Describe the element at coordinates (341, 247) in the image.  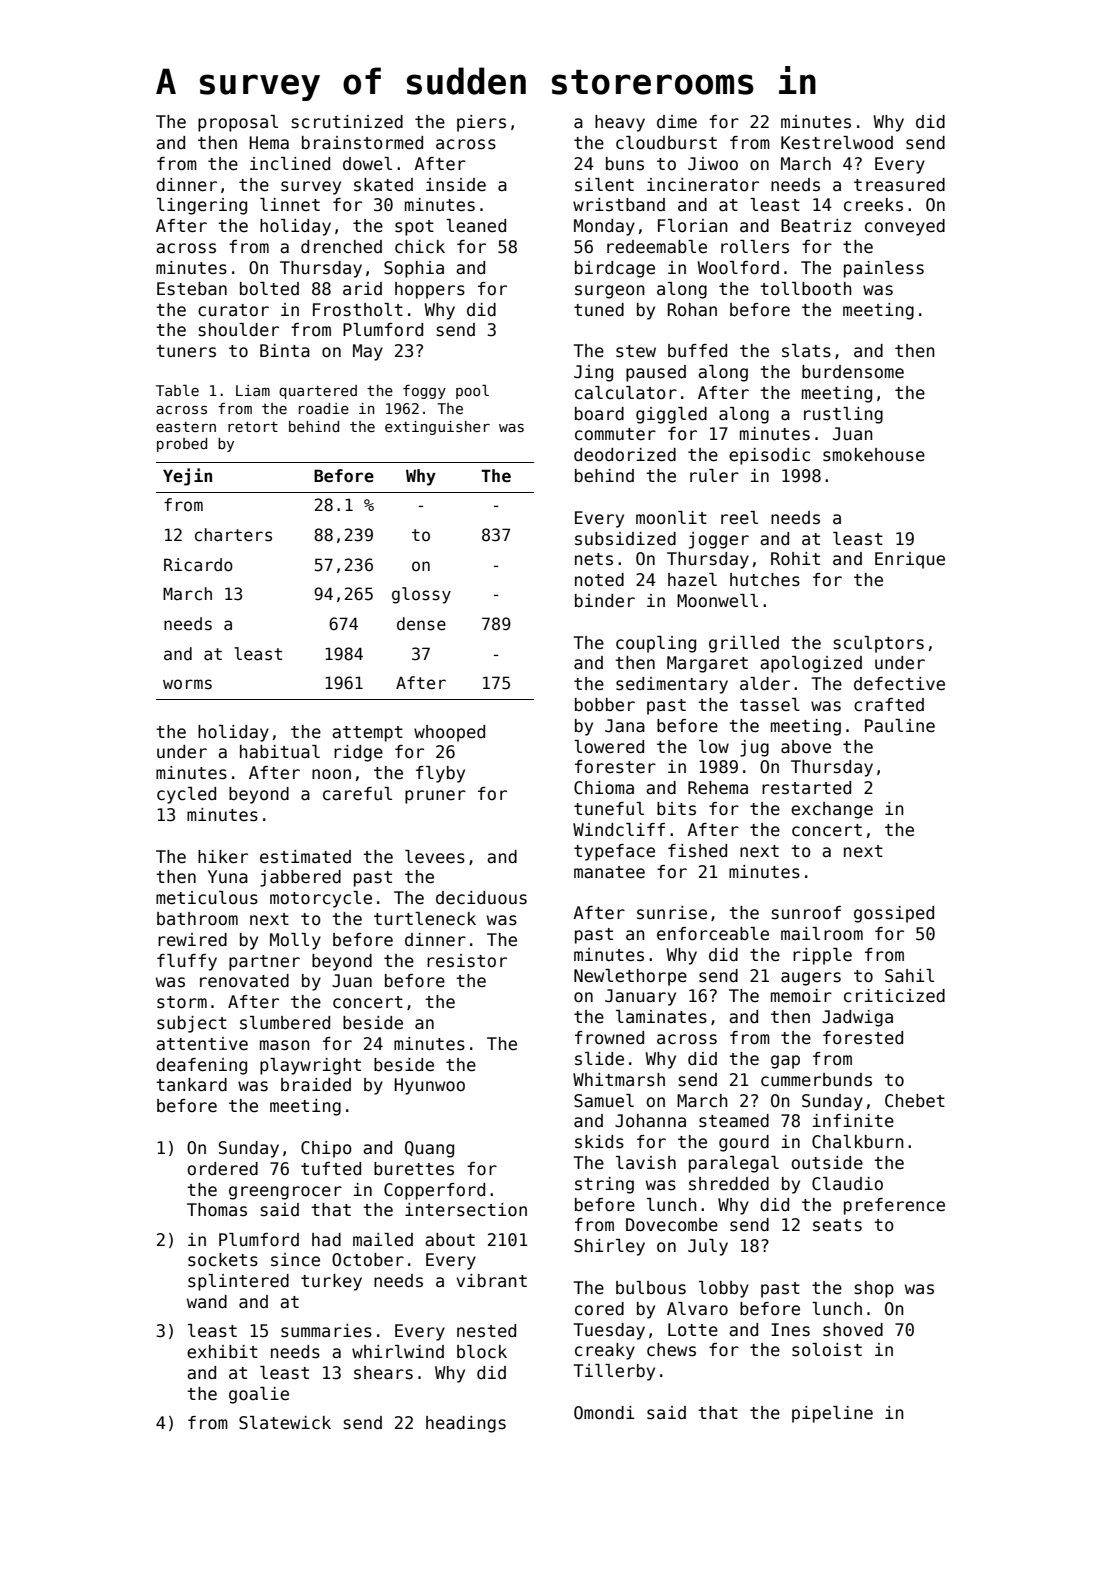
I see `drenched` at that location.
